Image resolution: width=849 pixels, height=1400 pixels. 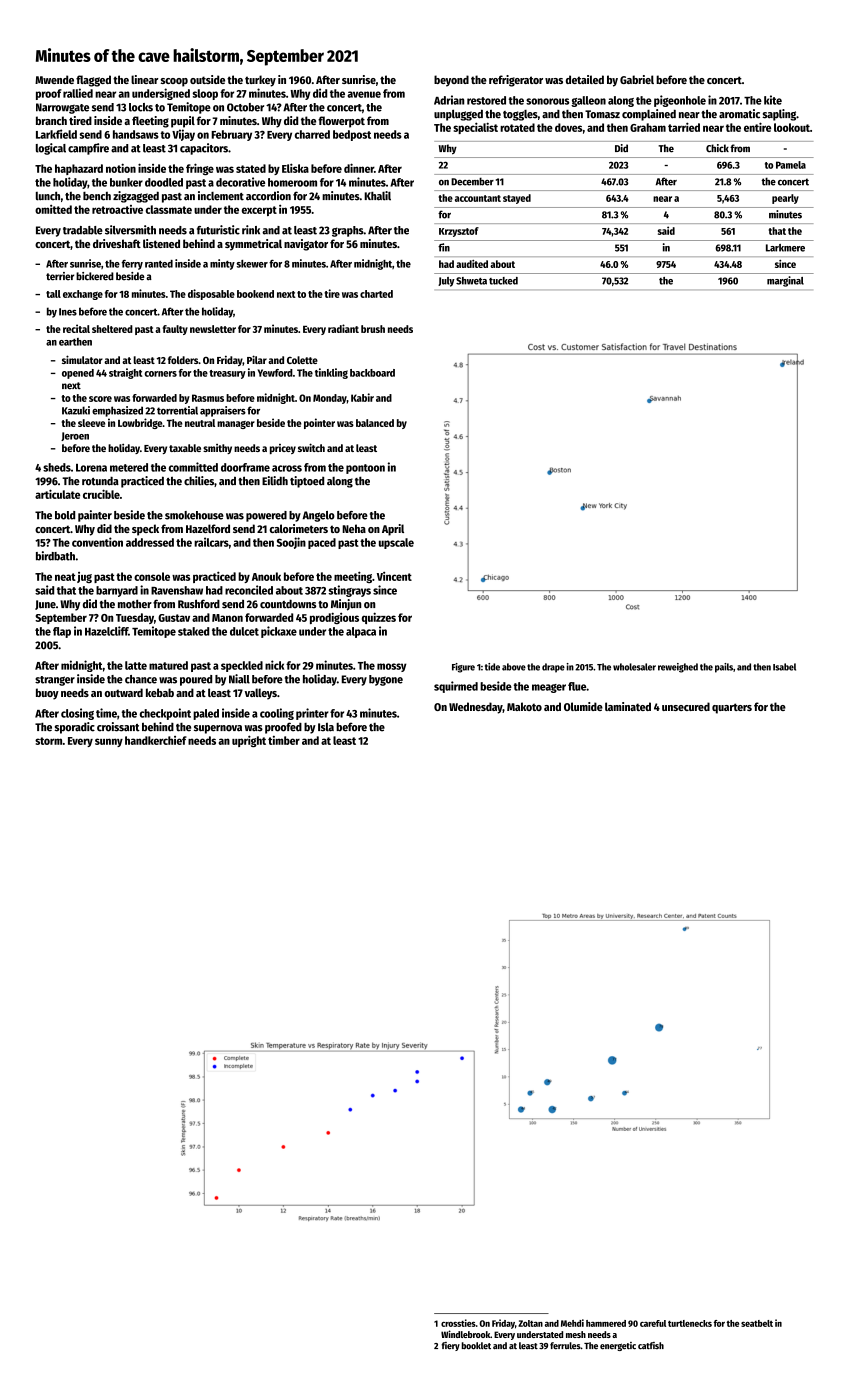 I want to click on fiery, so click(x=450, y=1346).
